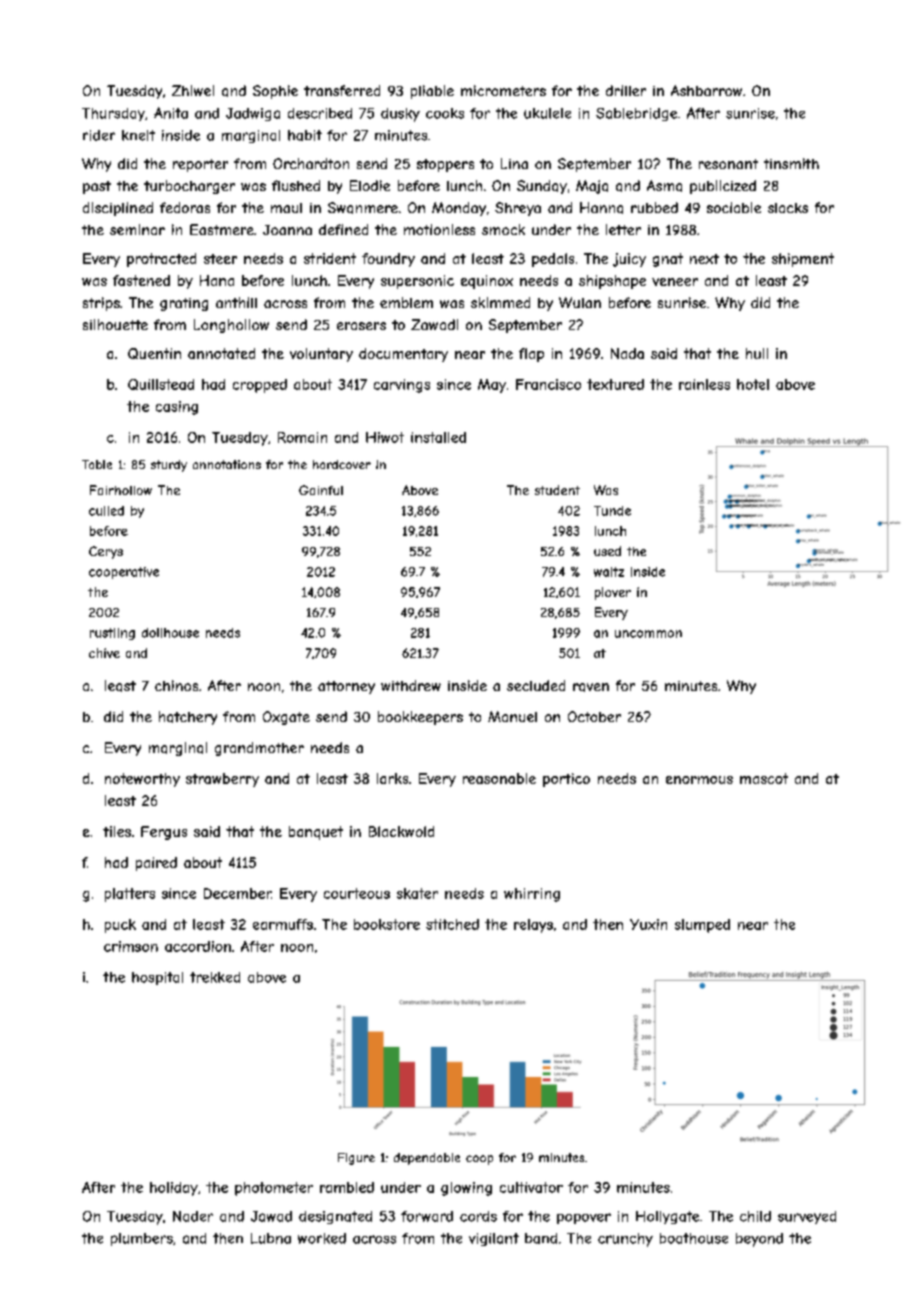 The width and height of the screenshot is (924, 1314). Describe the element at coordinates (541, 1238) in the screenshot. I see `band` at that location.
